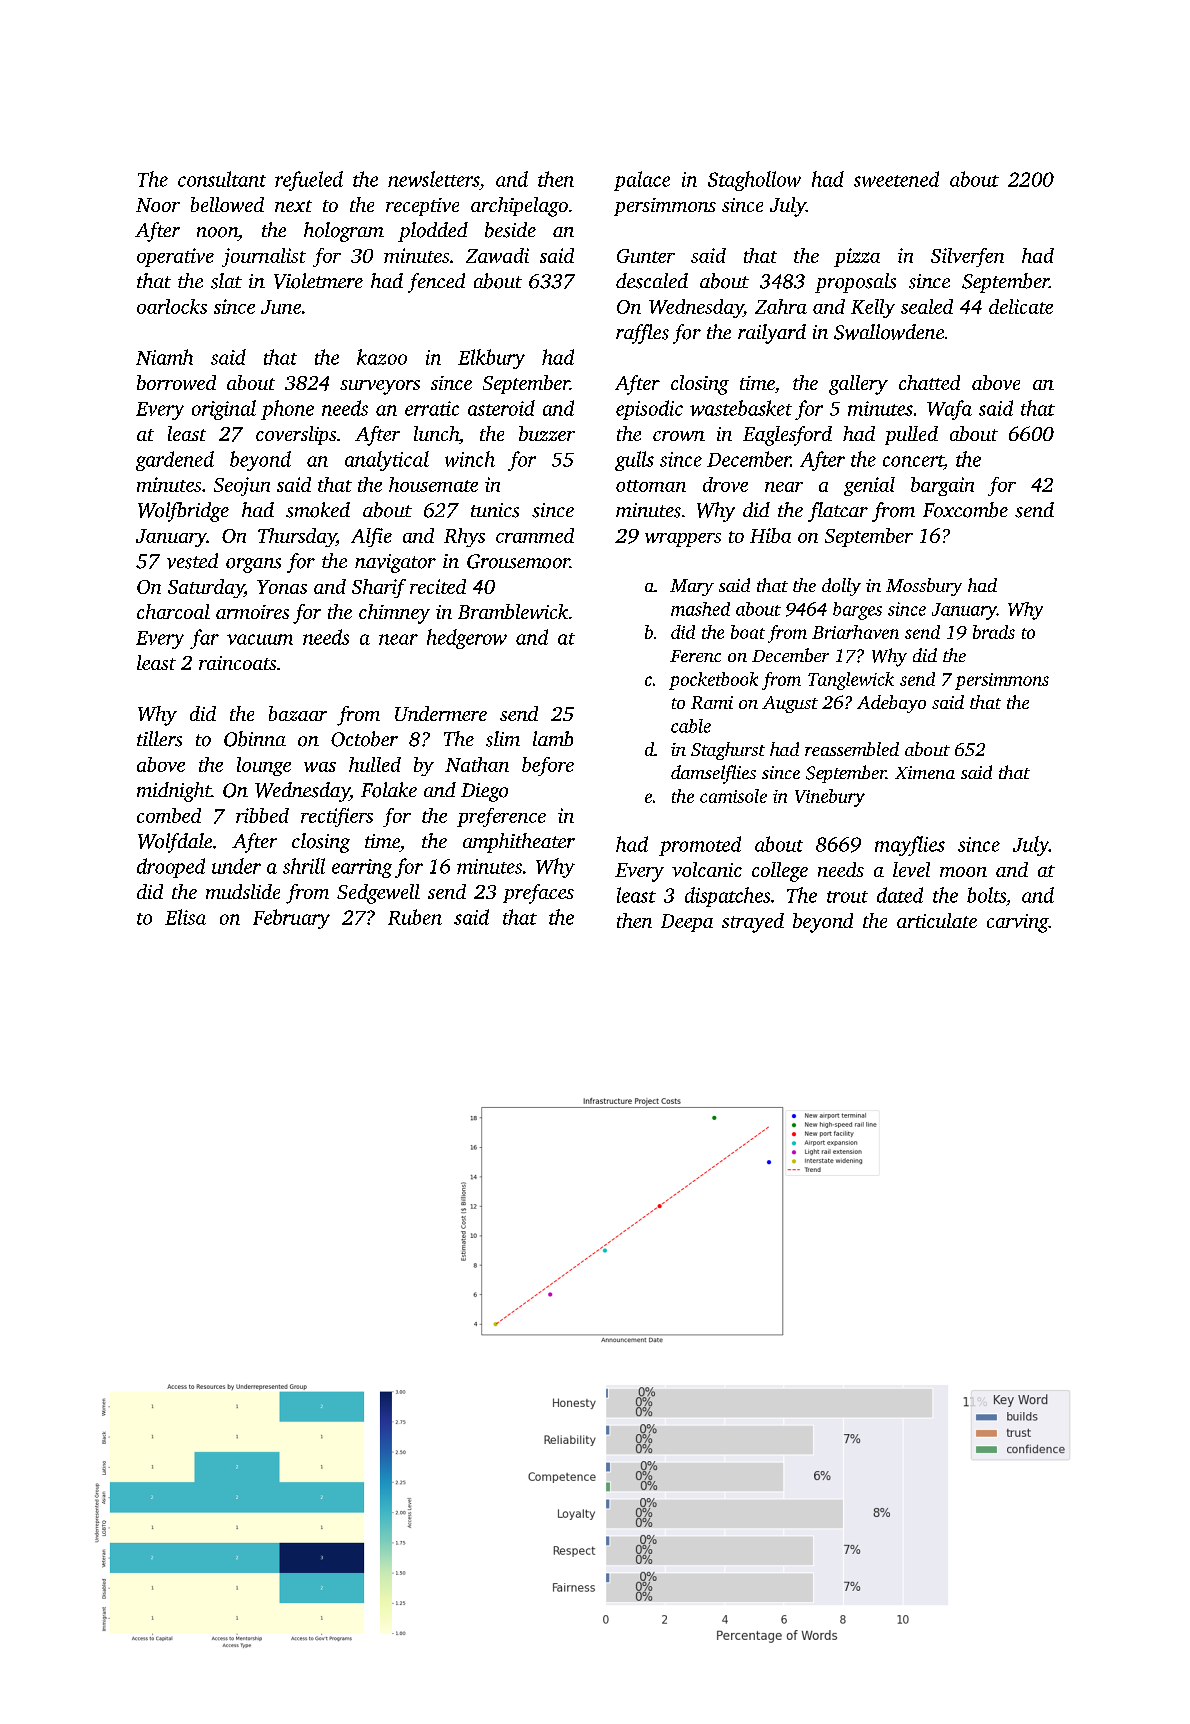  What do you see at coordinates (937, 920) in the image?
I see `articulate` at bounding box center [937, 920].
